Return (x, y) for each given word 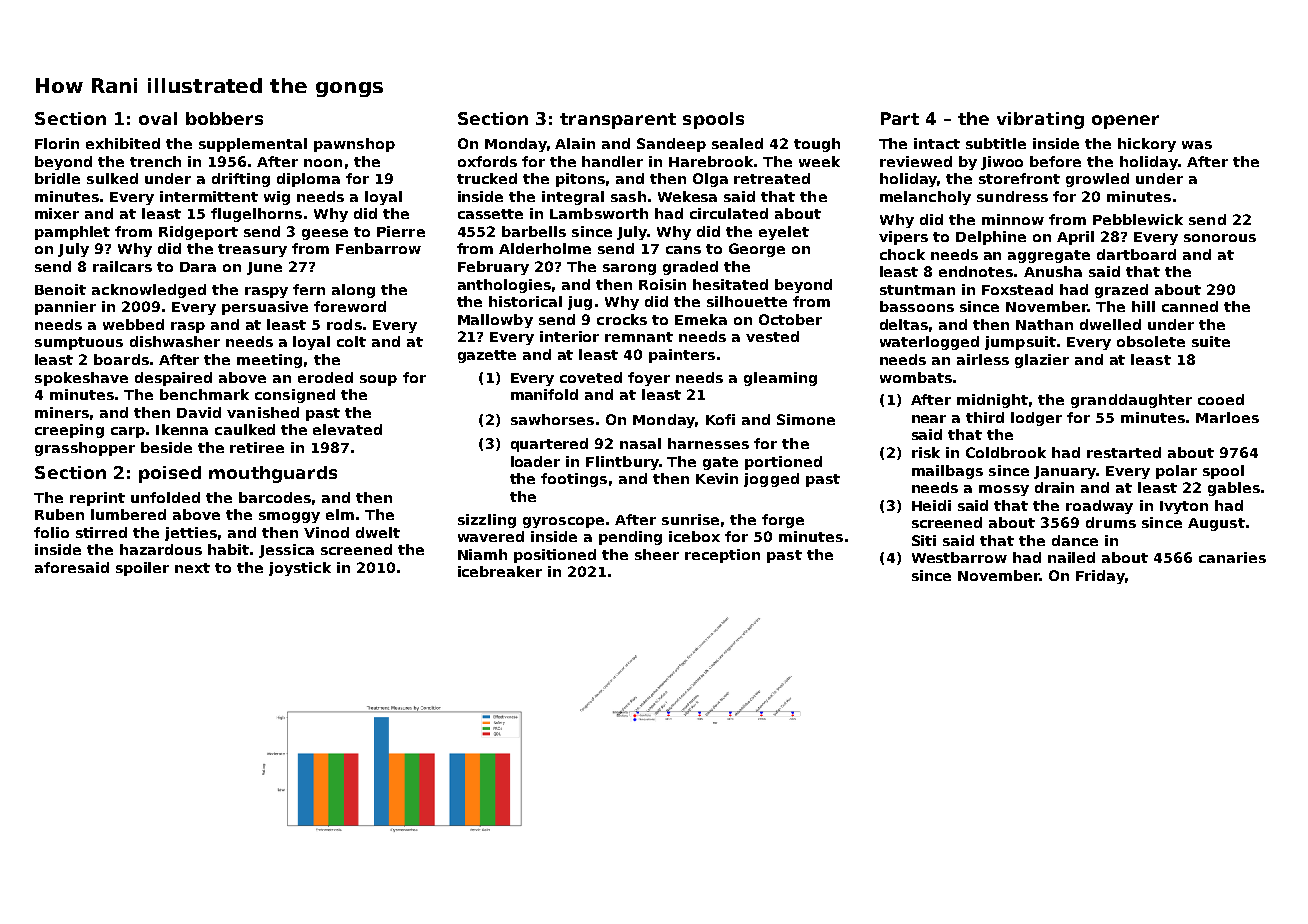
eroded (325, 377)
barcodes (275, 497)
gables (1234, 489)
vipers (903, 238)
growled (1097, 180)
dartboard (1136, 254)
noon (323, 163)
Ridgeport (198, 233)
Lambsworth (599, 213)
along (353, 291)
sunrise (690, 519)
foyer (649, 379)
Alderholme (545, 248)
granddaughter (1131, 401)
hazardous (161, 549)
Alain (575, 143)
